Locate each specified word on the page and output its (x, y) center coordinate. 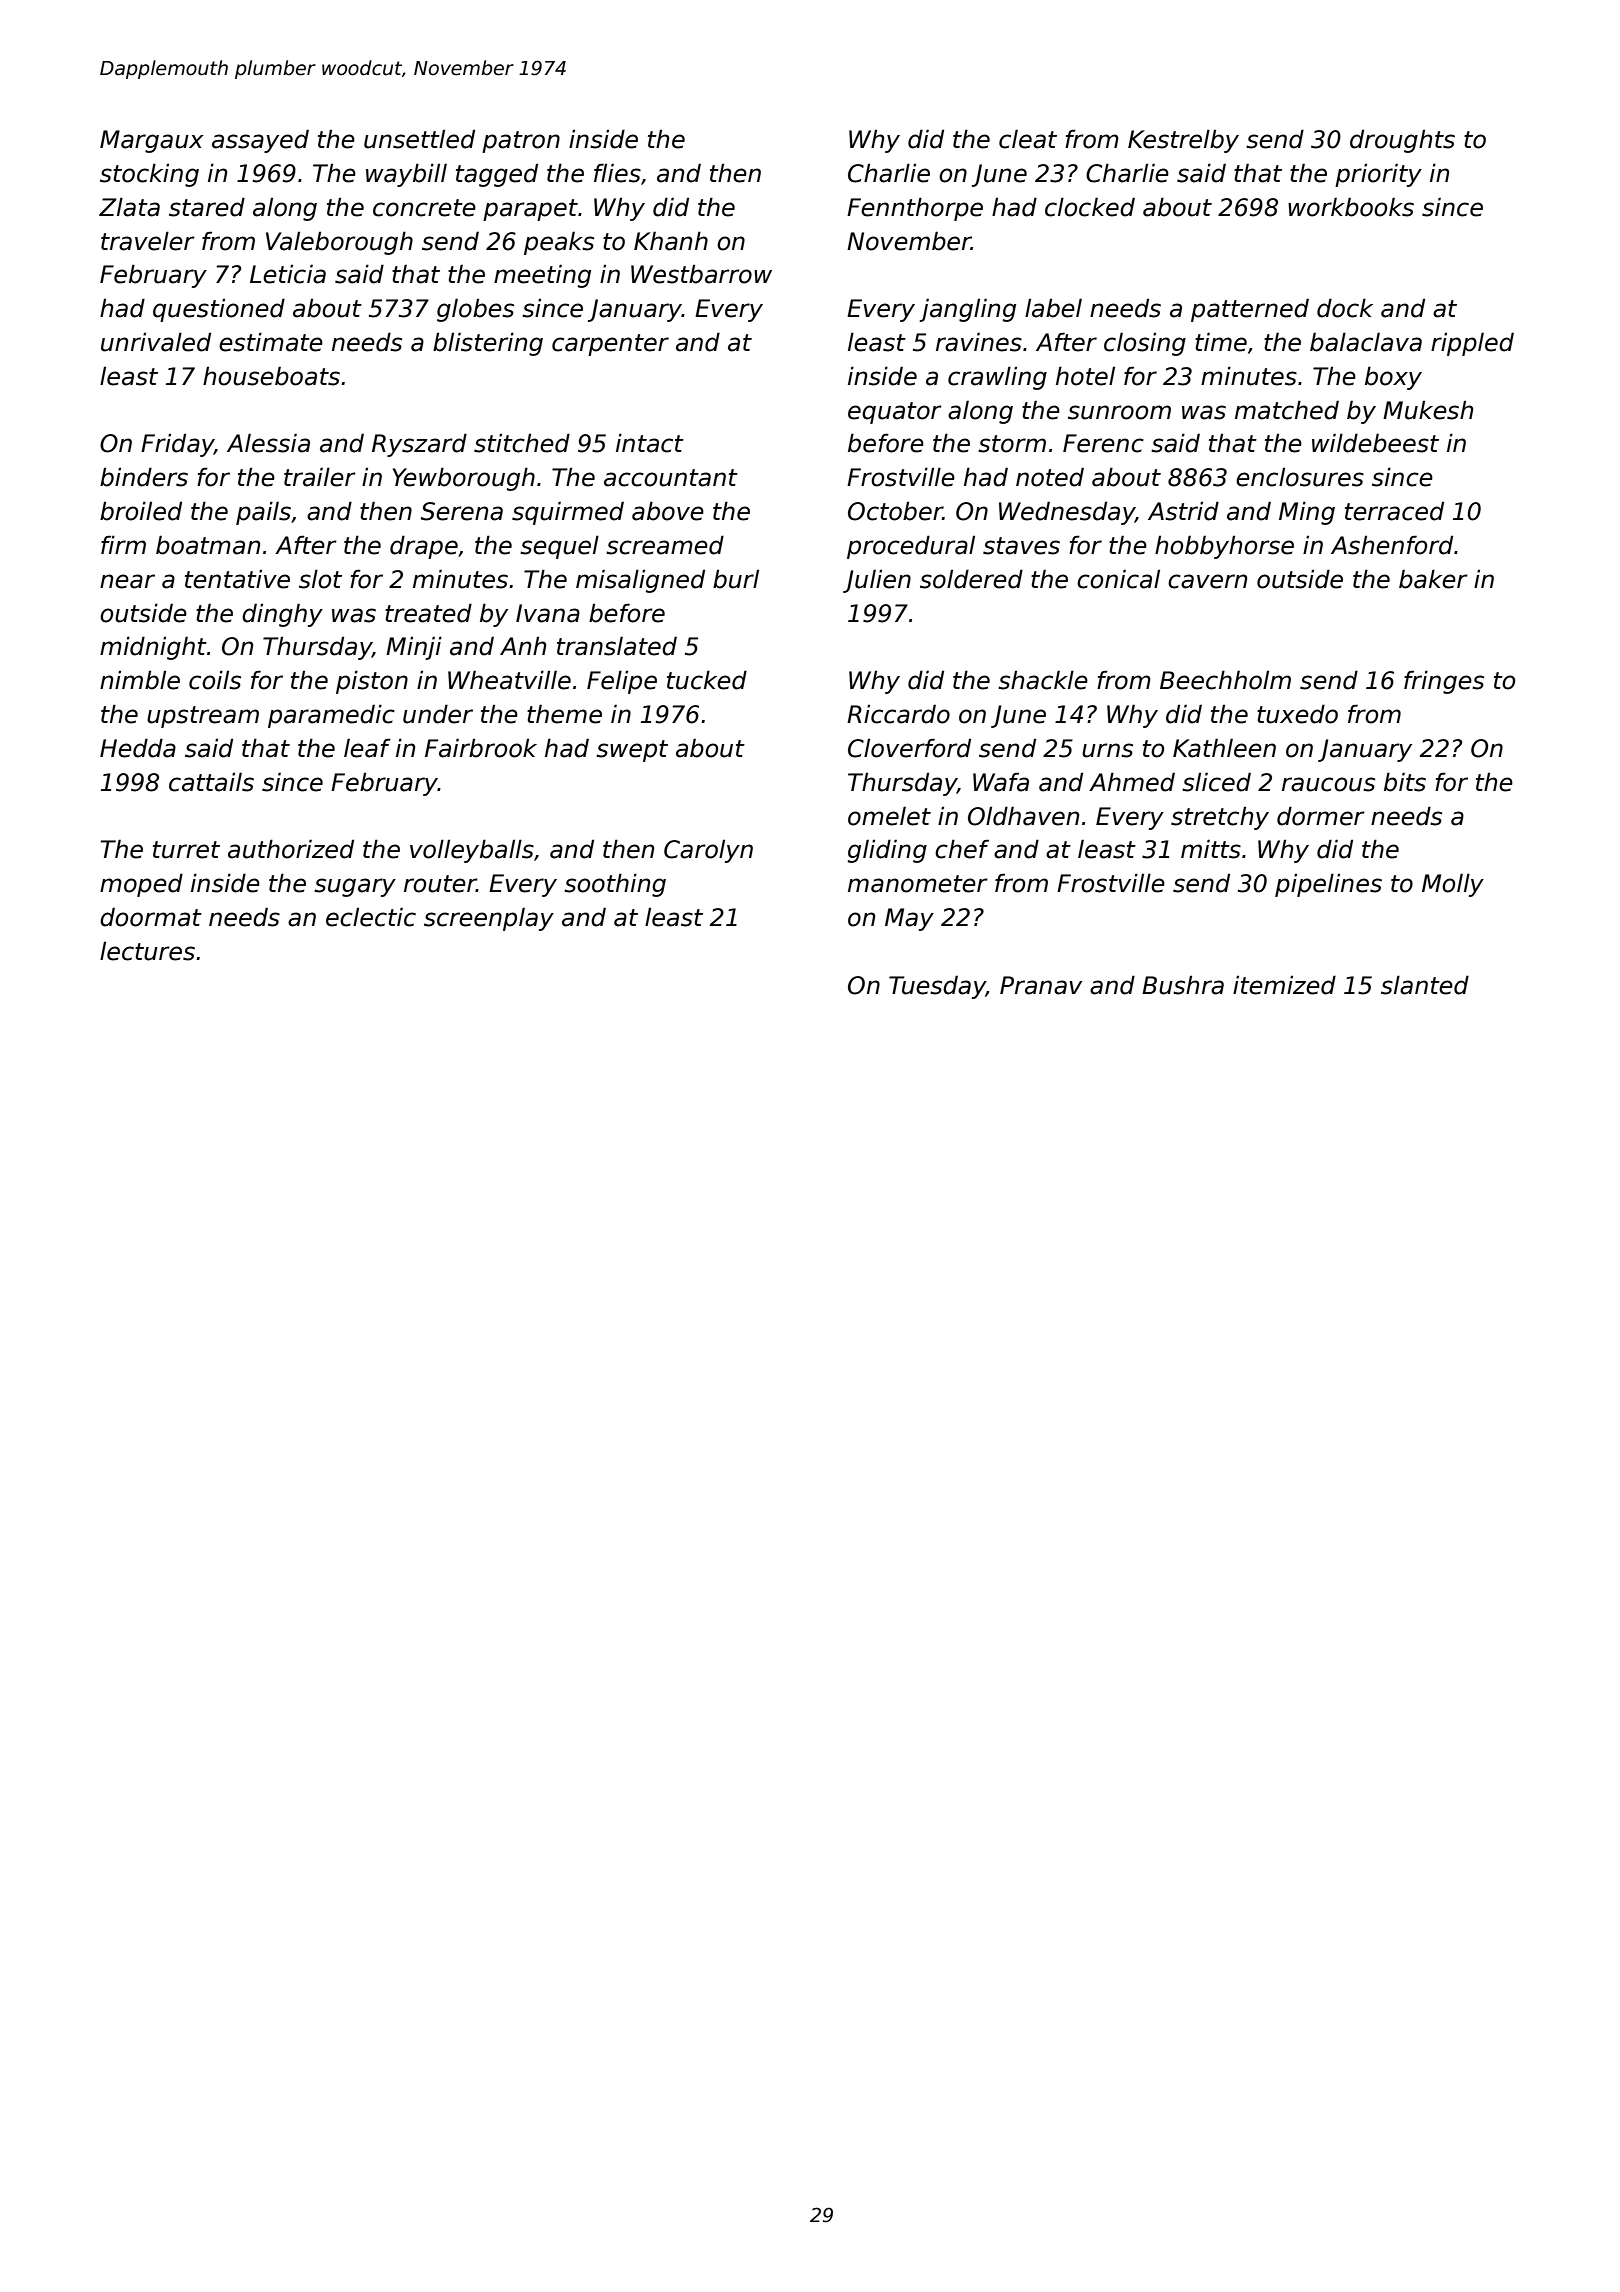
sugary (355, 887)
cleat (1028, 139)
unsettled (419, 139)
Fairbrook (481, 748)
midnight (153, 648)
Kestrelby (1183, 141)
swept (632, 751)
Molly (1453, 885)
